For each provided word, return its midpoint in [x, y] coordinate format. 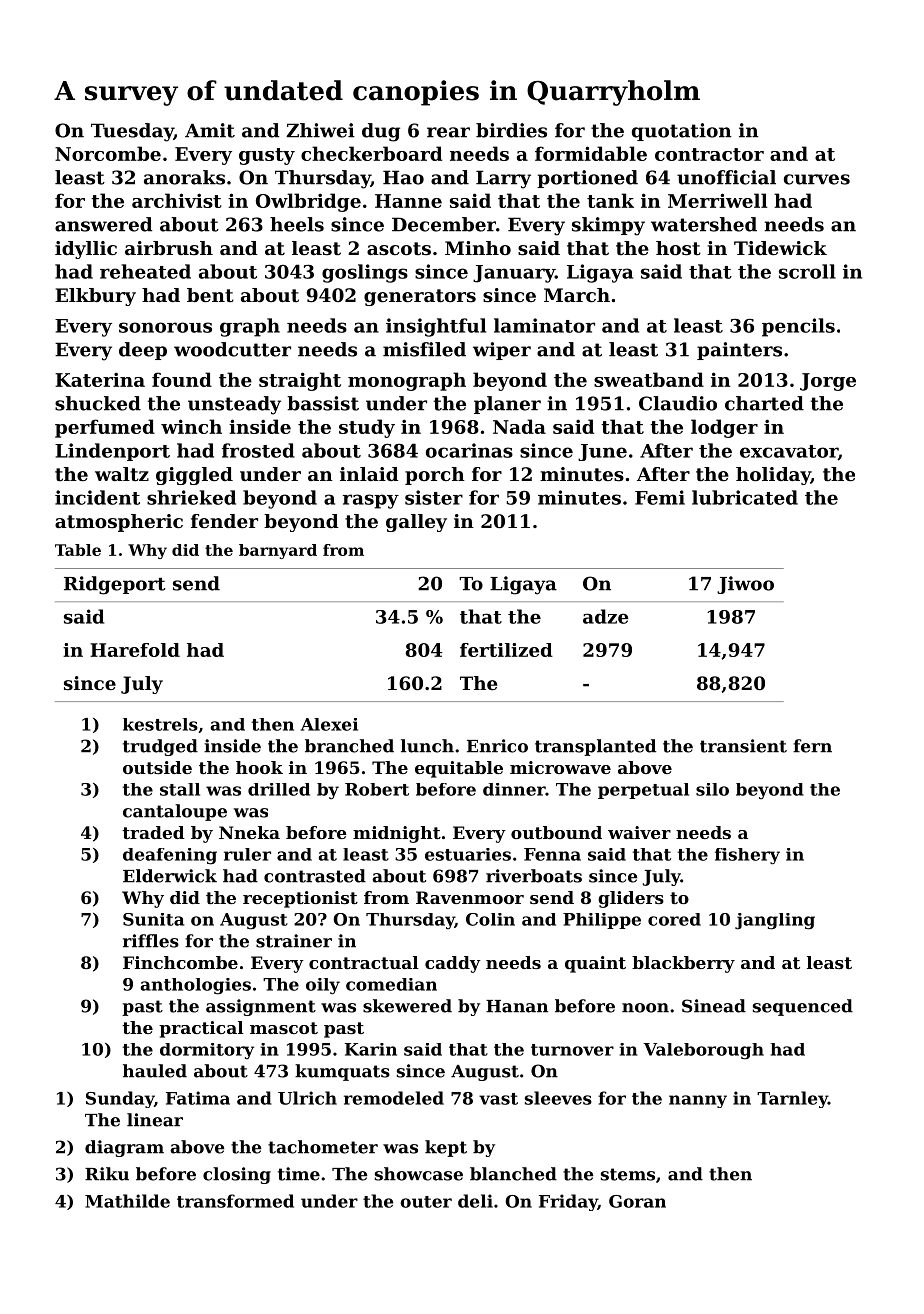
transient [743, 746]
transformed [235, 1201]
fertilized [506, 650]
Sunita [153, 919]
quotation [681, 132]
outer [426, 1202]
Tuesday [132, 132]
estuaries [468, 854]
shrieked [191, 497]
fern [812, 746]
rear [448, 132]
